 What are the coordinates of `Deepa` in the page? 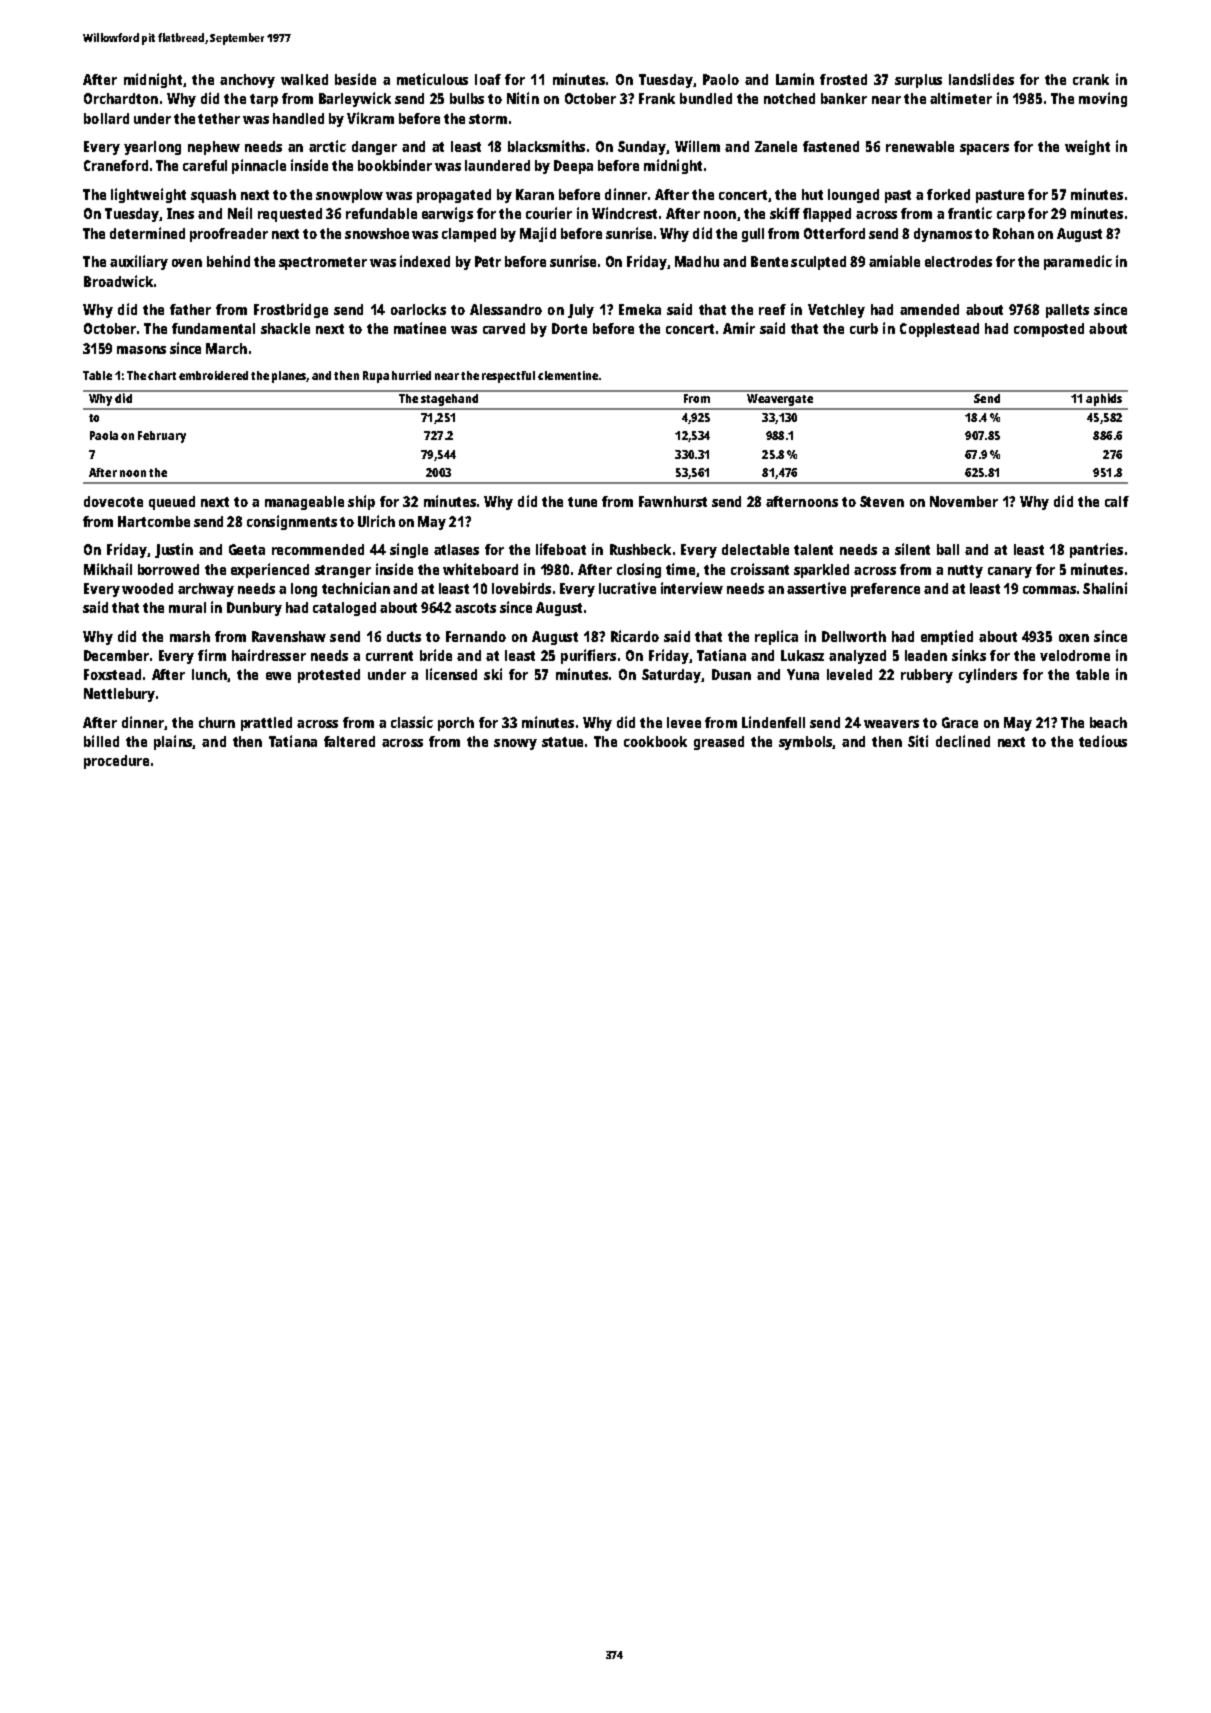 It's located at (573, 167).
